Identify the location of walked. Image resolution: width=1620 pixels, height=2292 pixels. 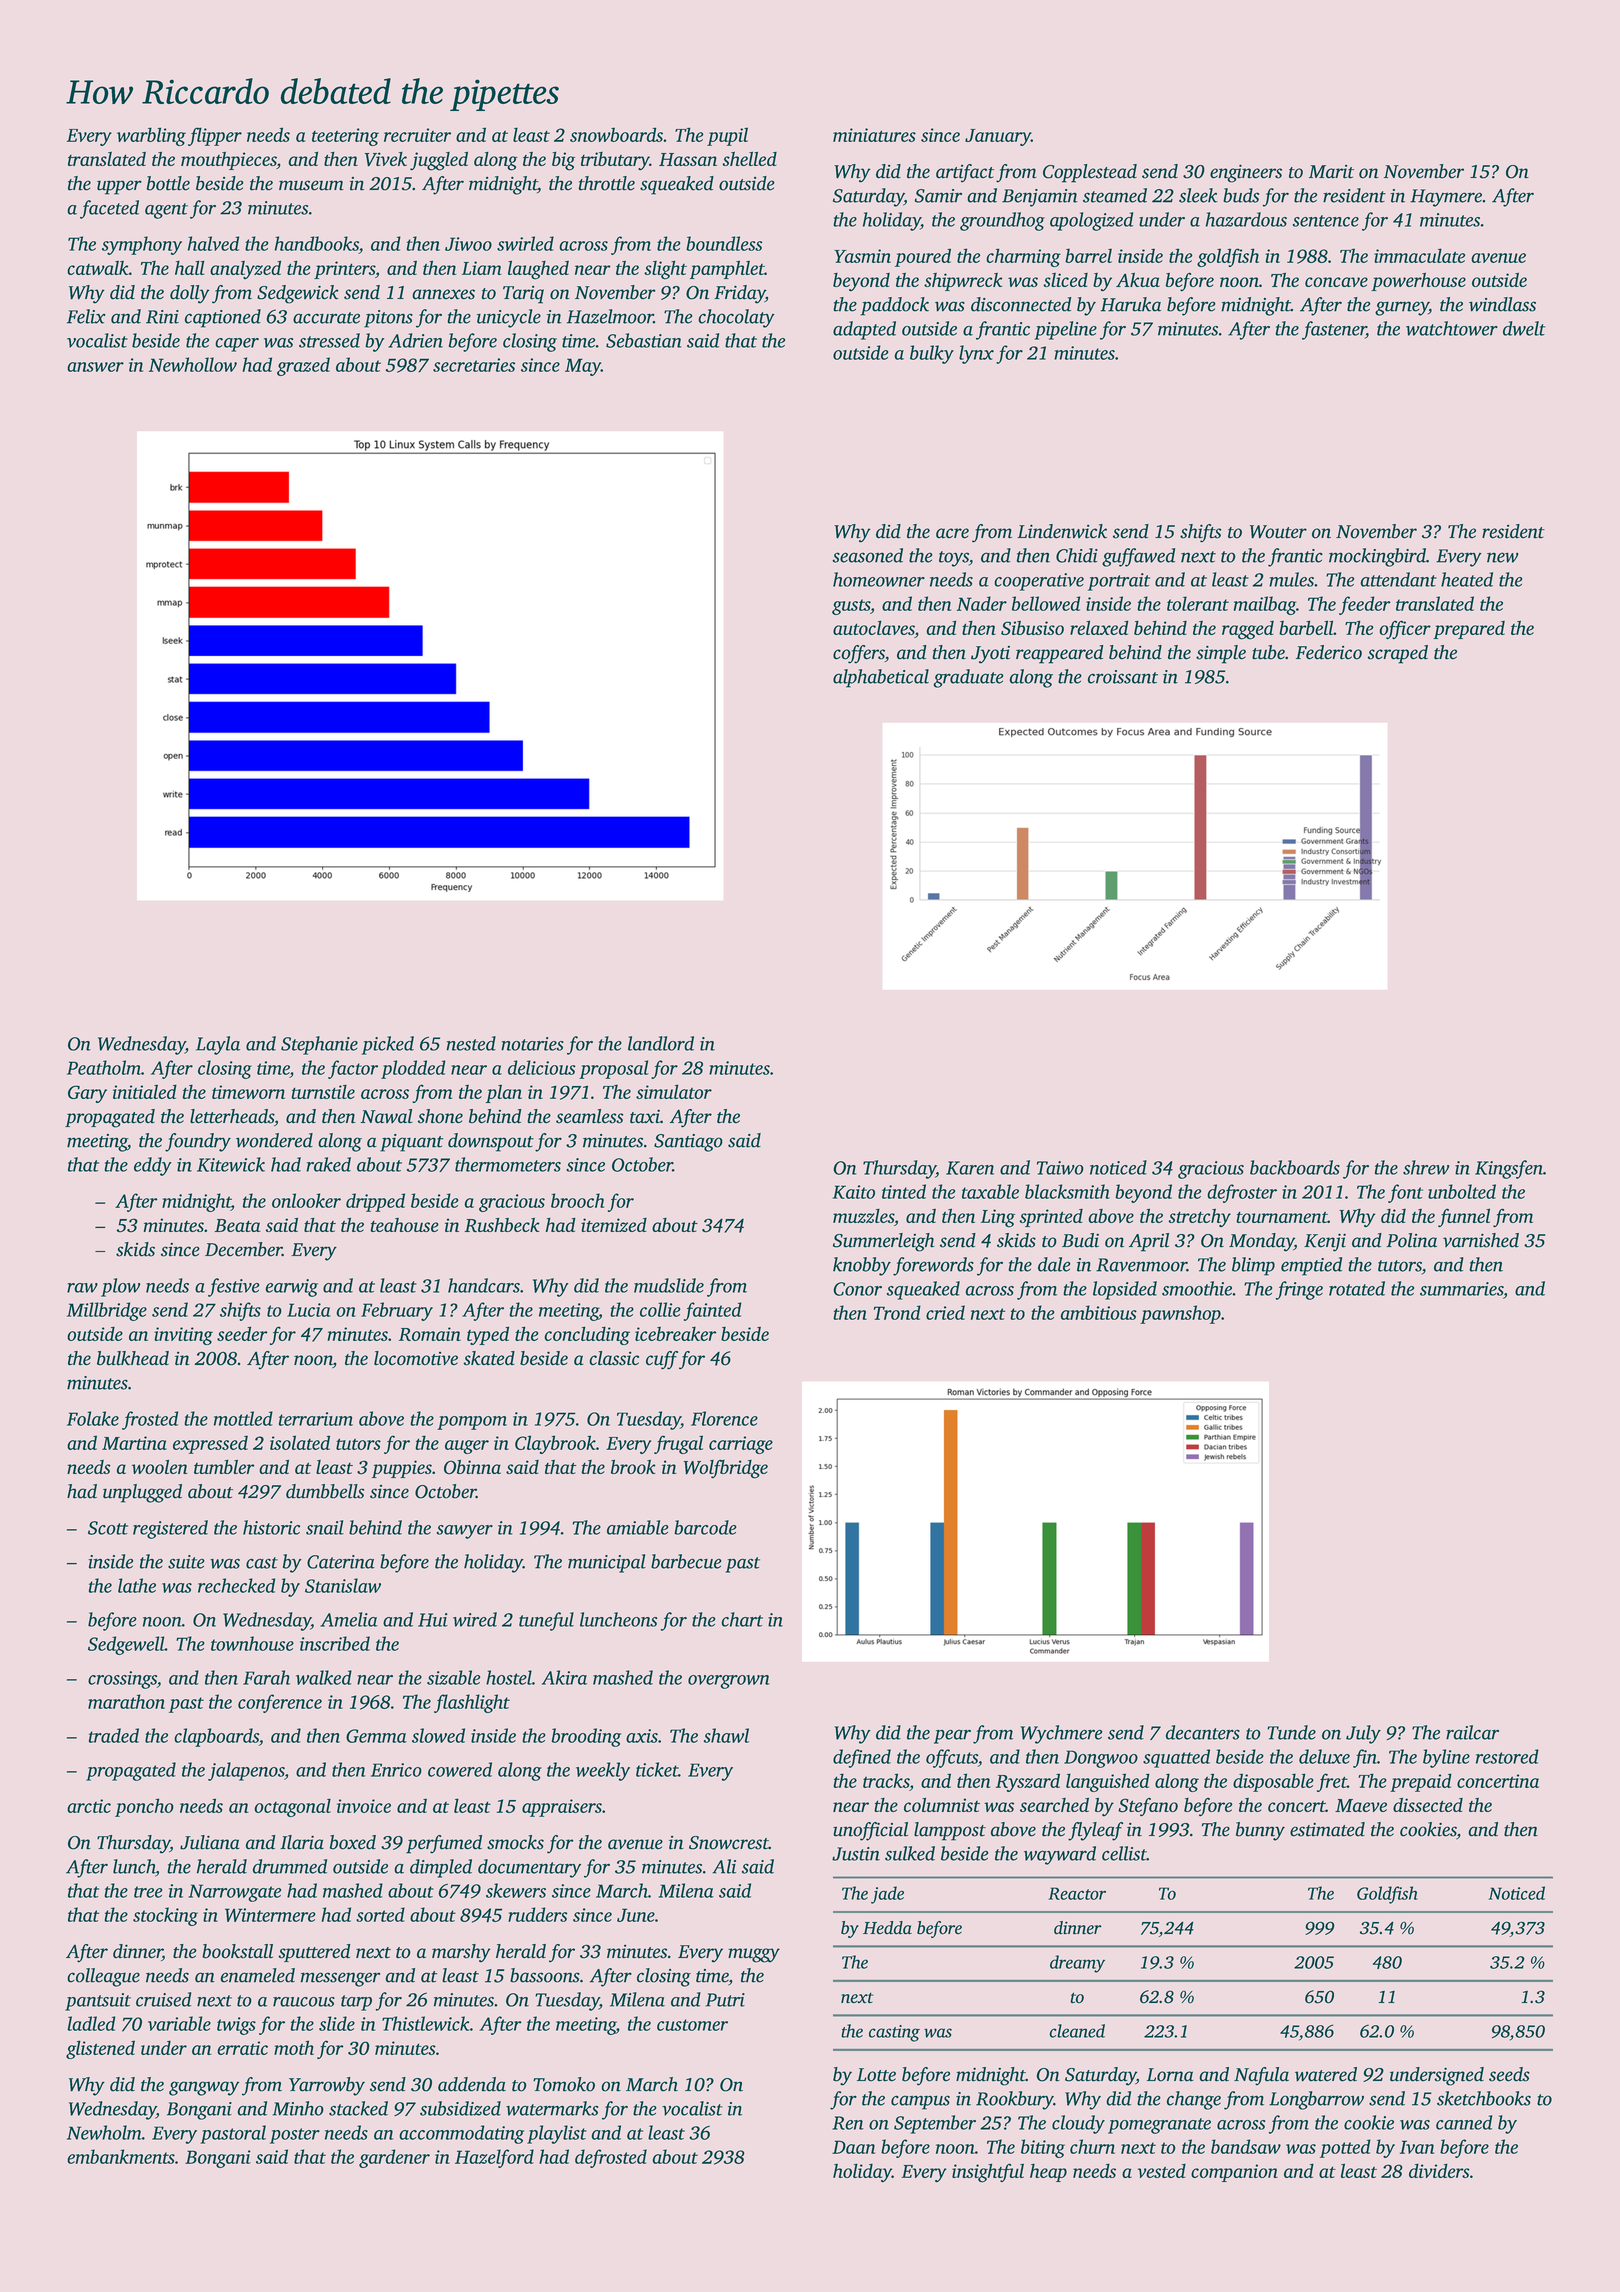
(324, 1677).
